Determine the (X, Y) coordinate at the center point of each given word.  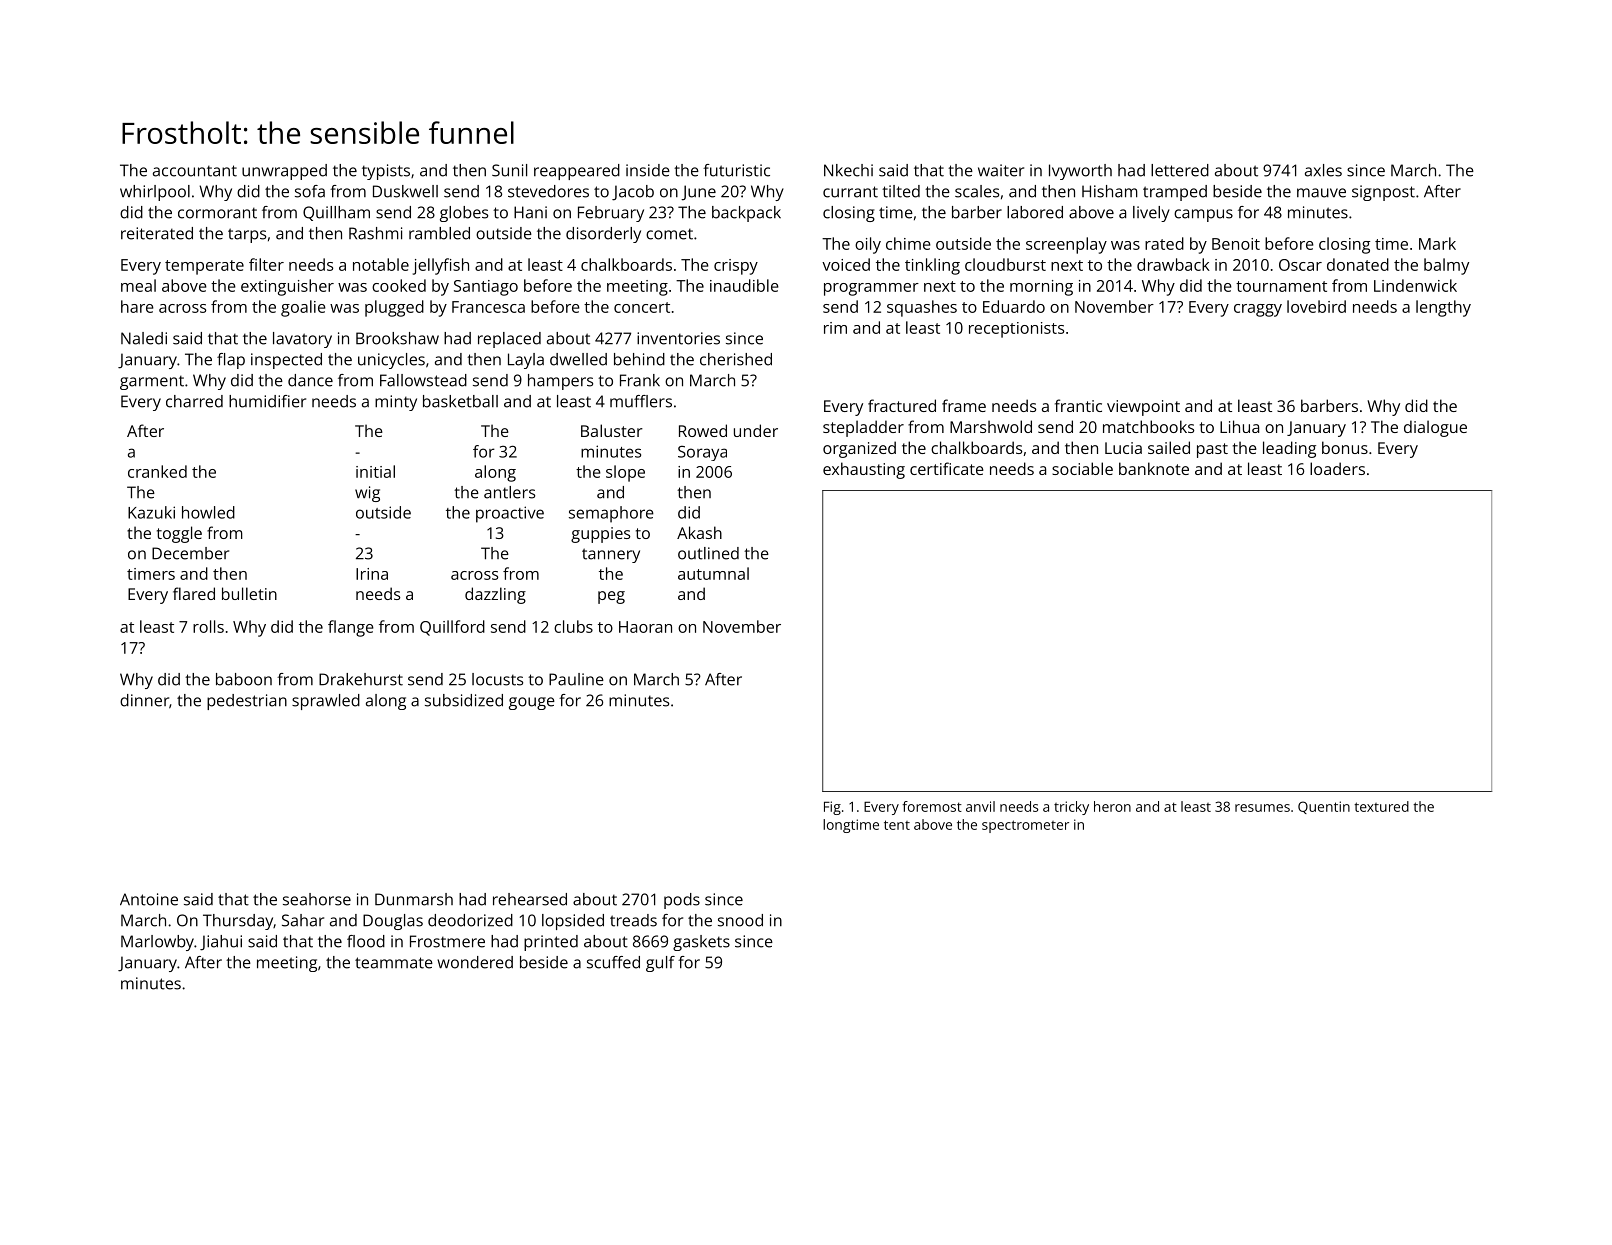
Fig (832, 808)
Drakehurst (361, 679)
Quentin (1324, 807)
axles (1323, 170)
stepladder (863, 428)
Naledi (144, 338)
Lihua (1239, 426)
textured (1381, 806)
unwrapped (284, 172)
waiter (1001, 170)
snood (740, 920)
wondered (475, 962)
